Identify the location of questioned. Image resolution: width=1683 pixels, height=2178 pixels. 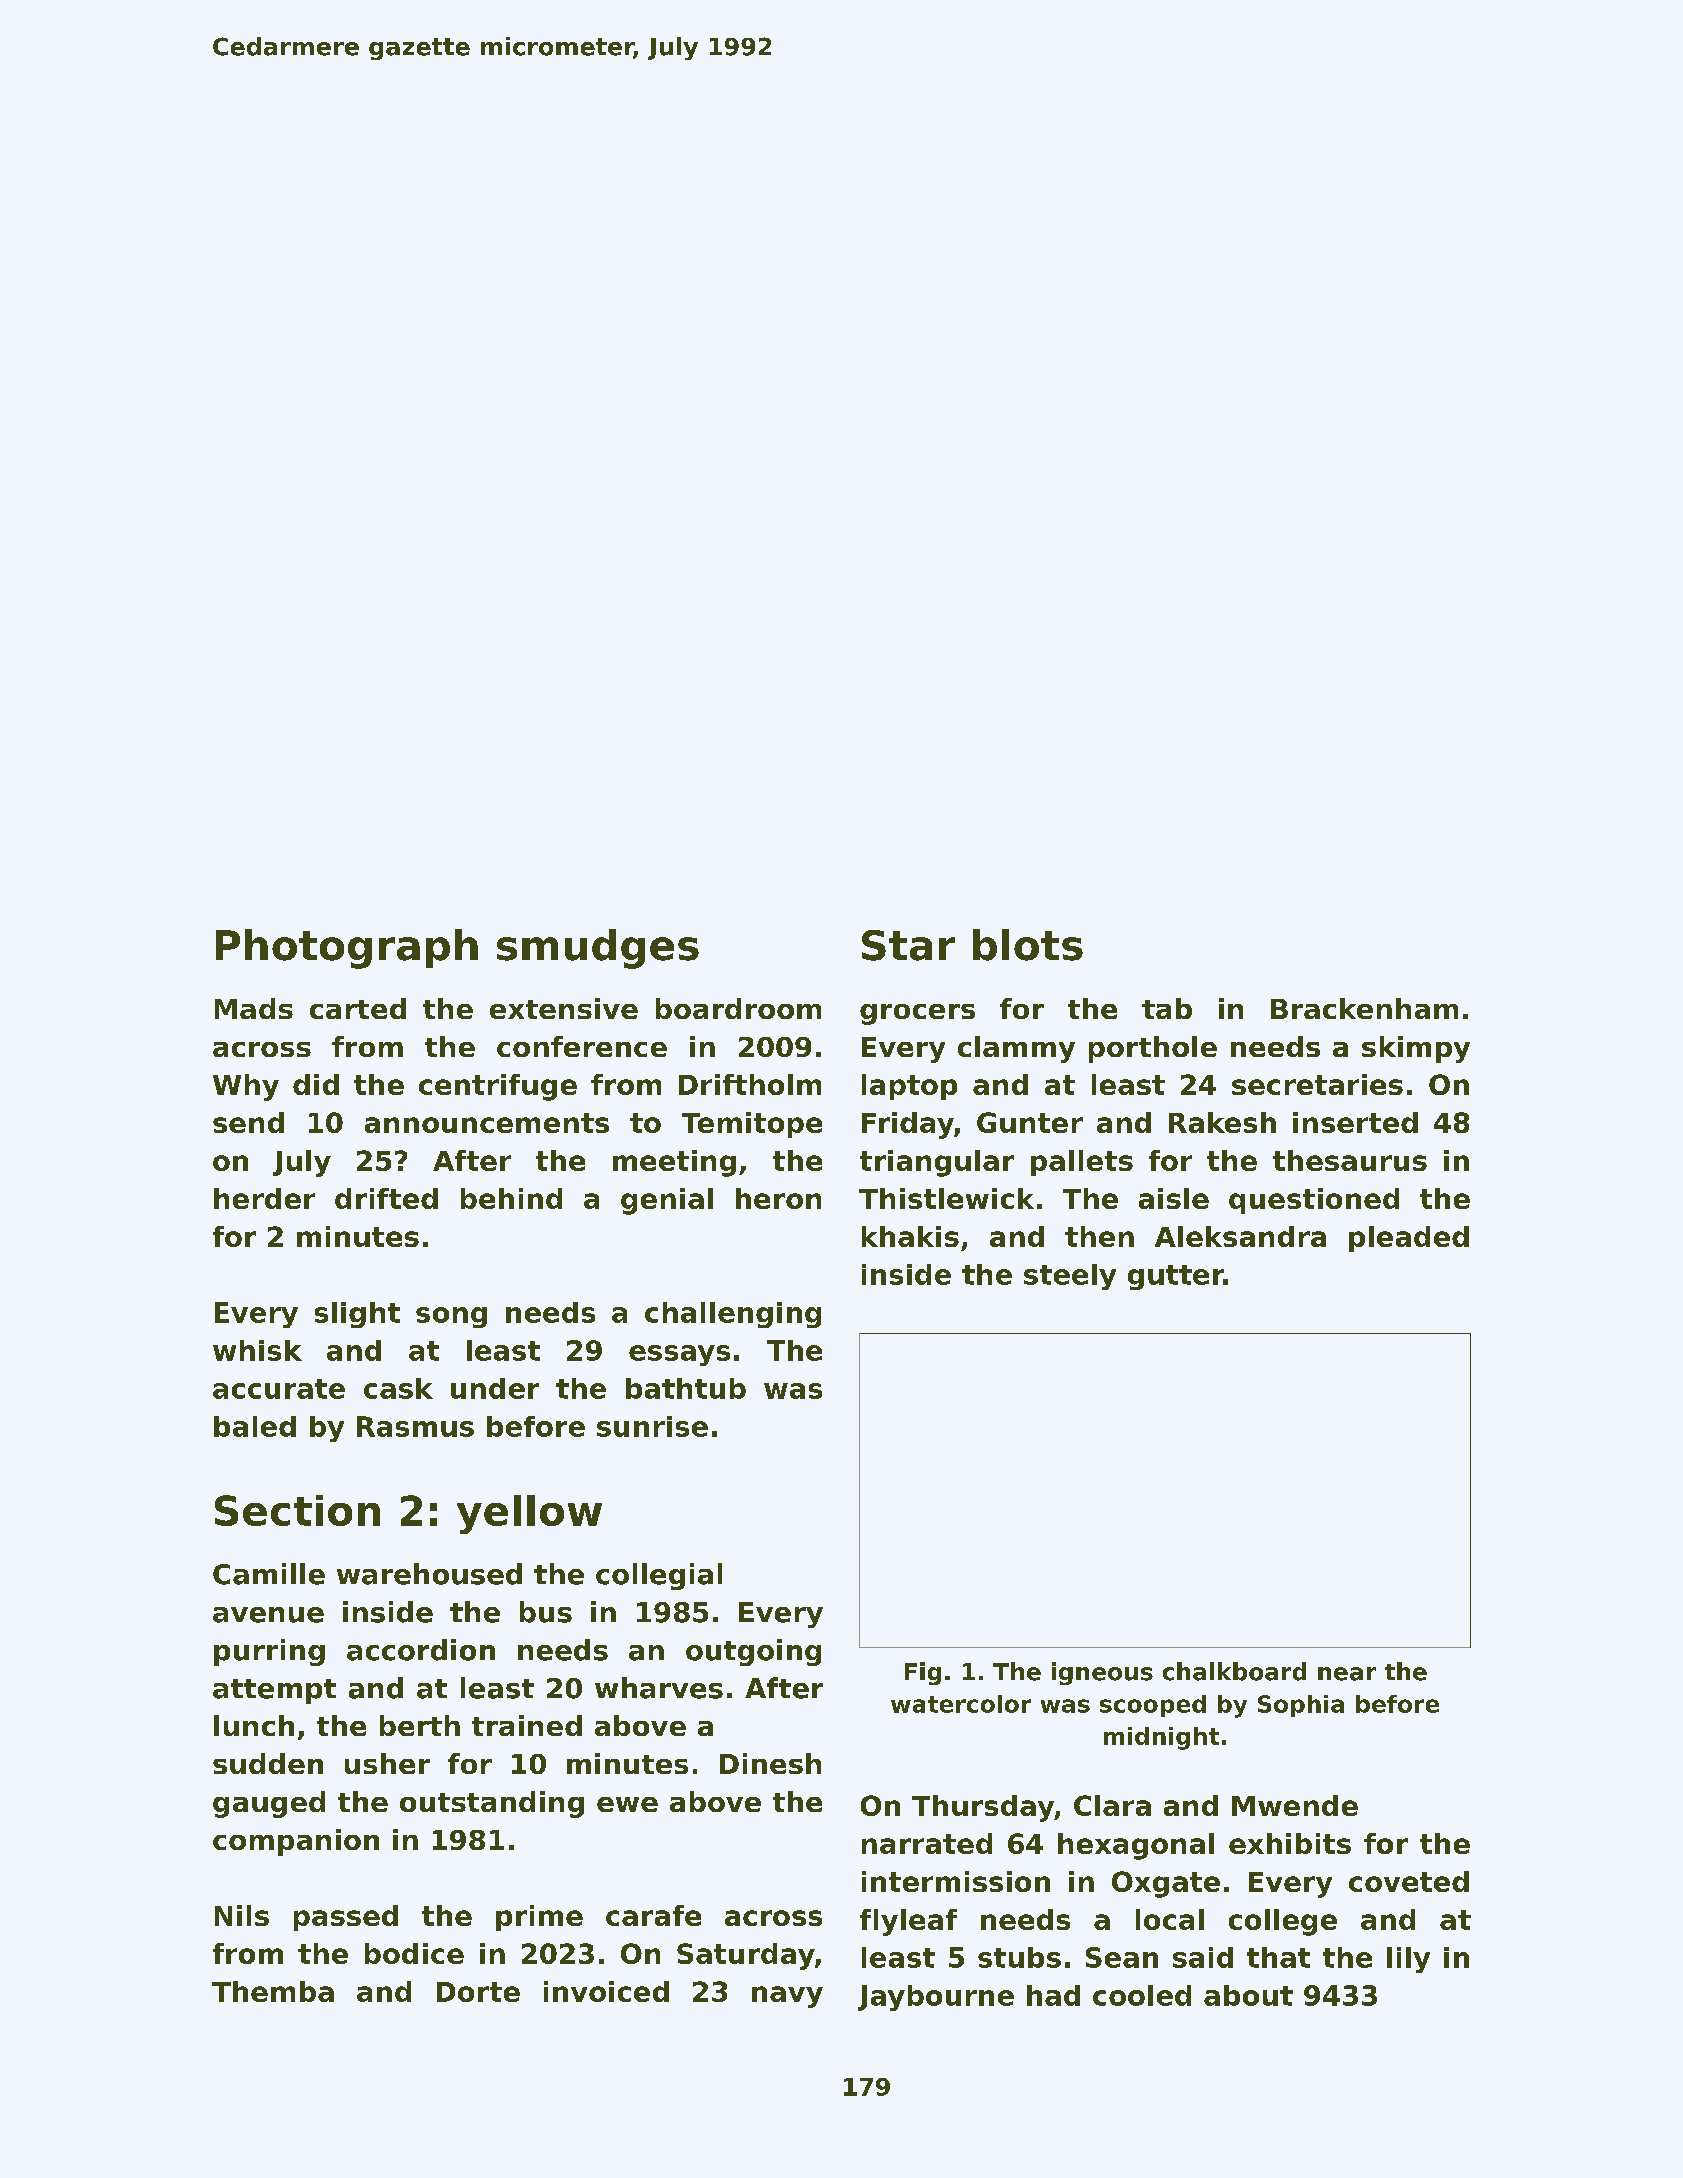
(1314, 1201).
